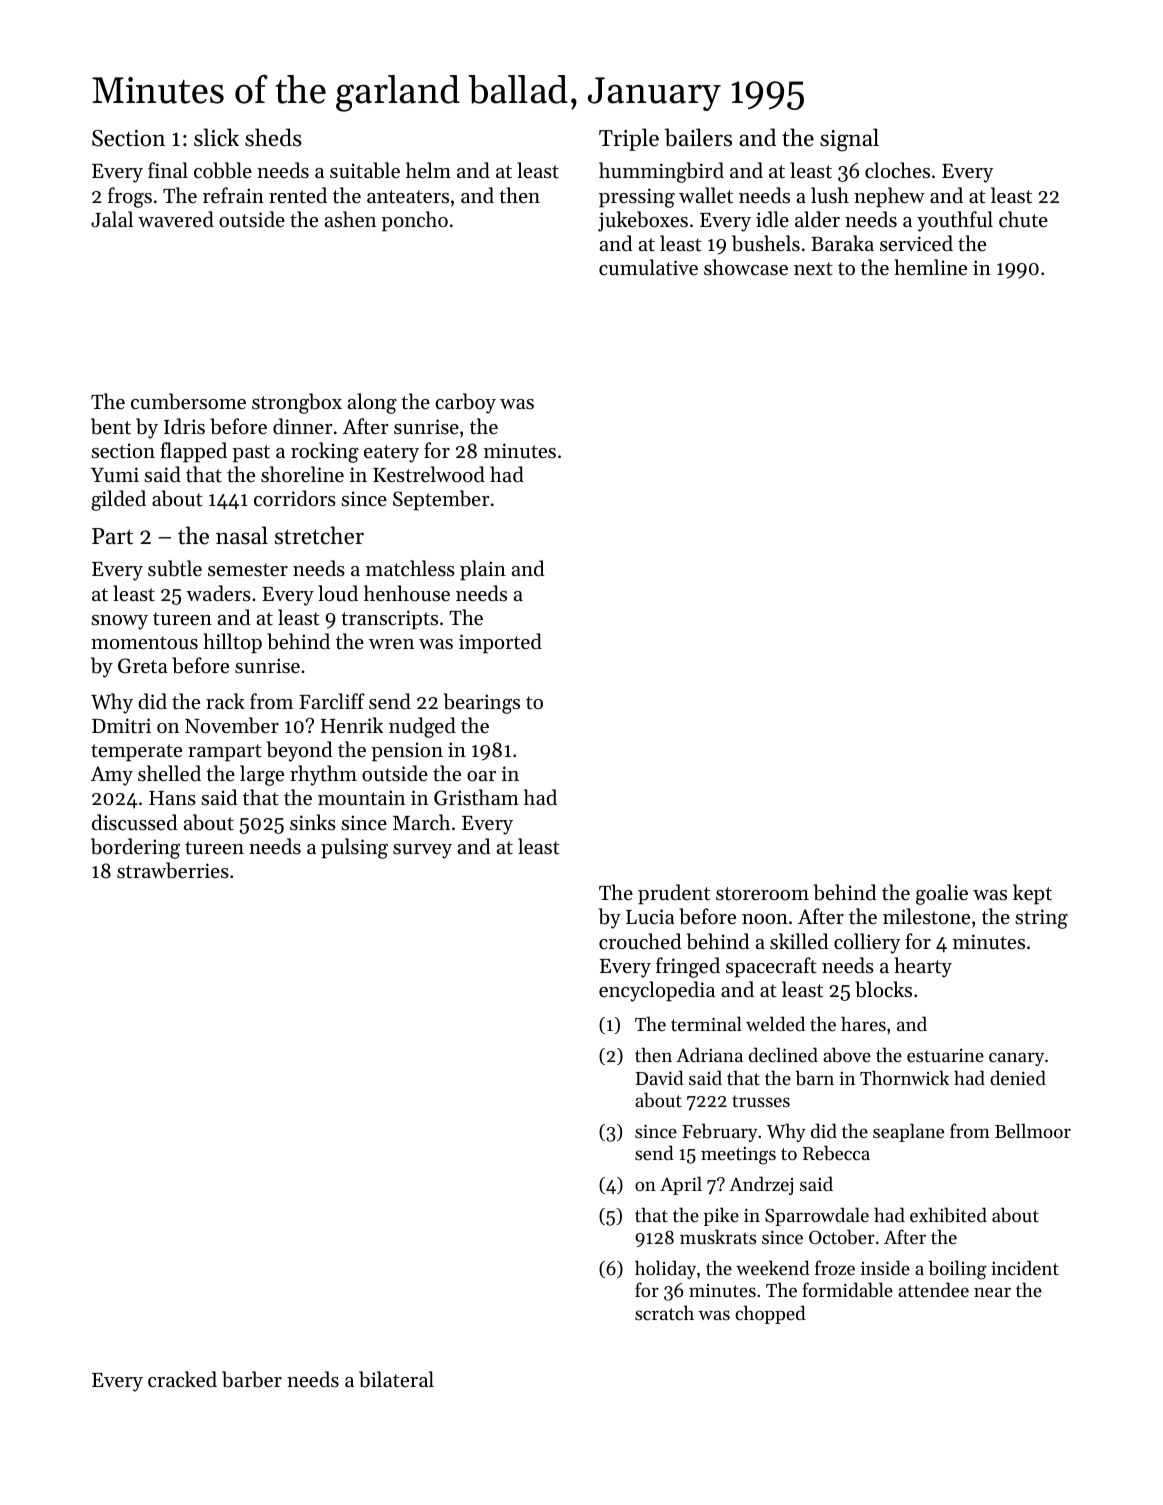 The height and width of the page is (1505, 1163). Describe the element at coordinates (762, 894) in the page. I see `storeroom` at that location.
